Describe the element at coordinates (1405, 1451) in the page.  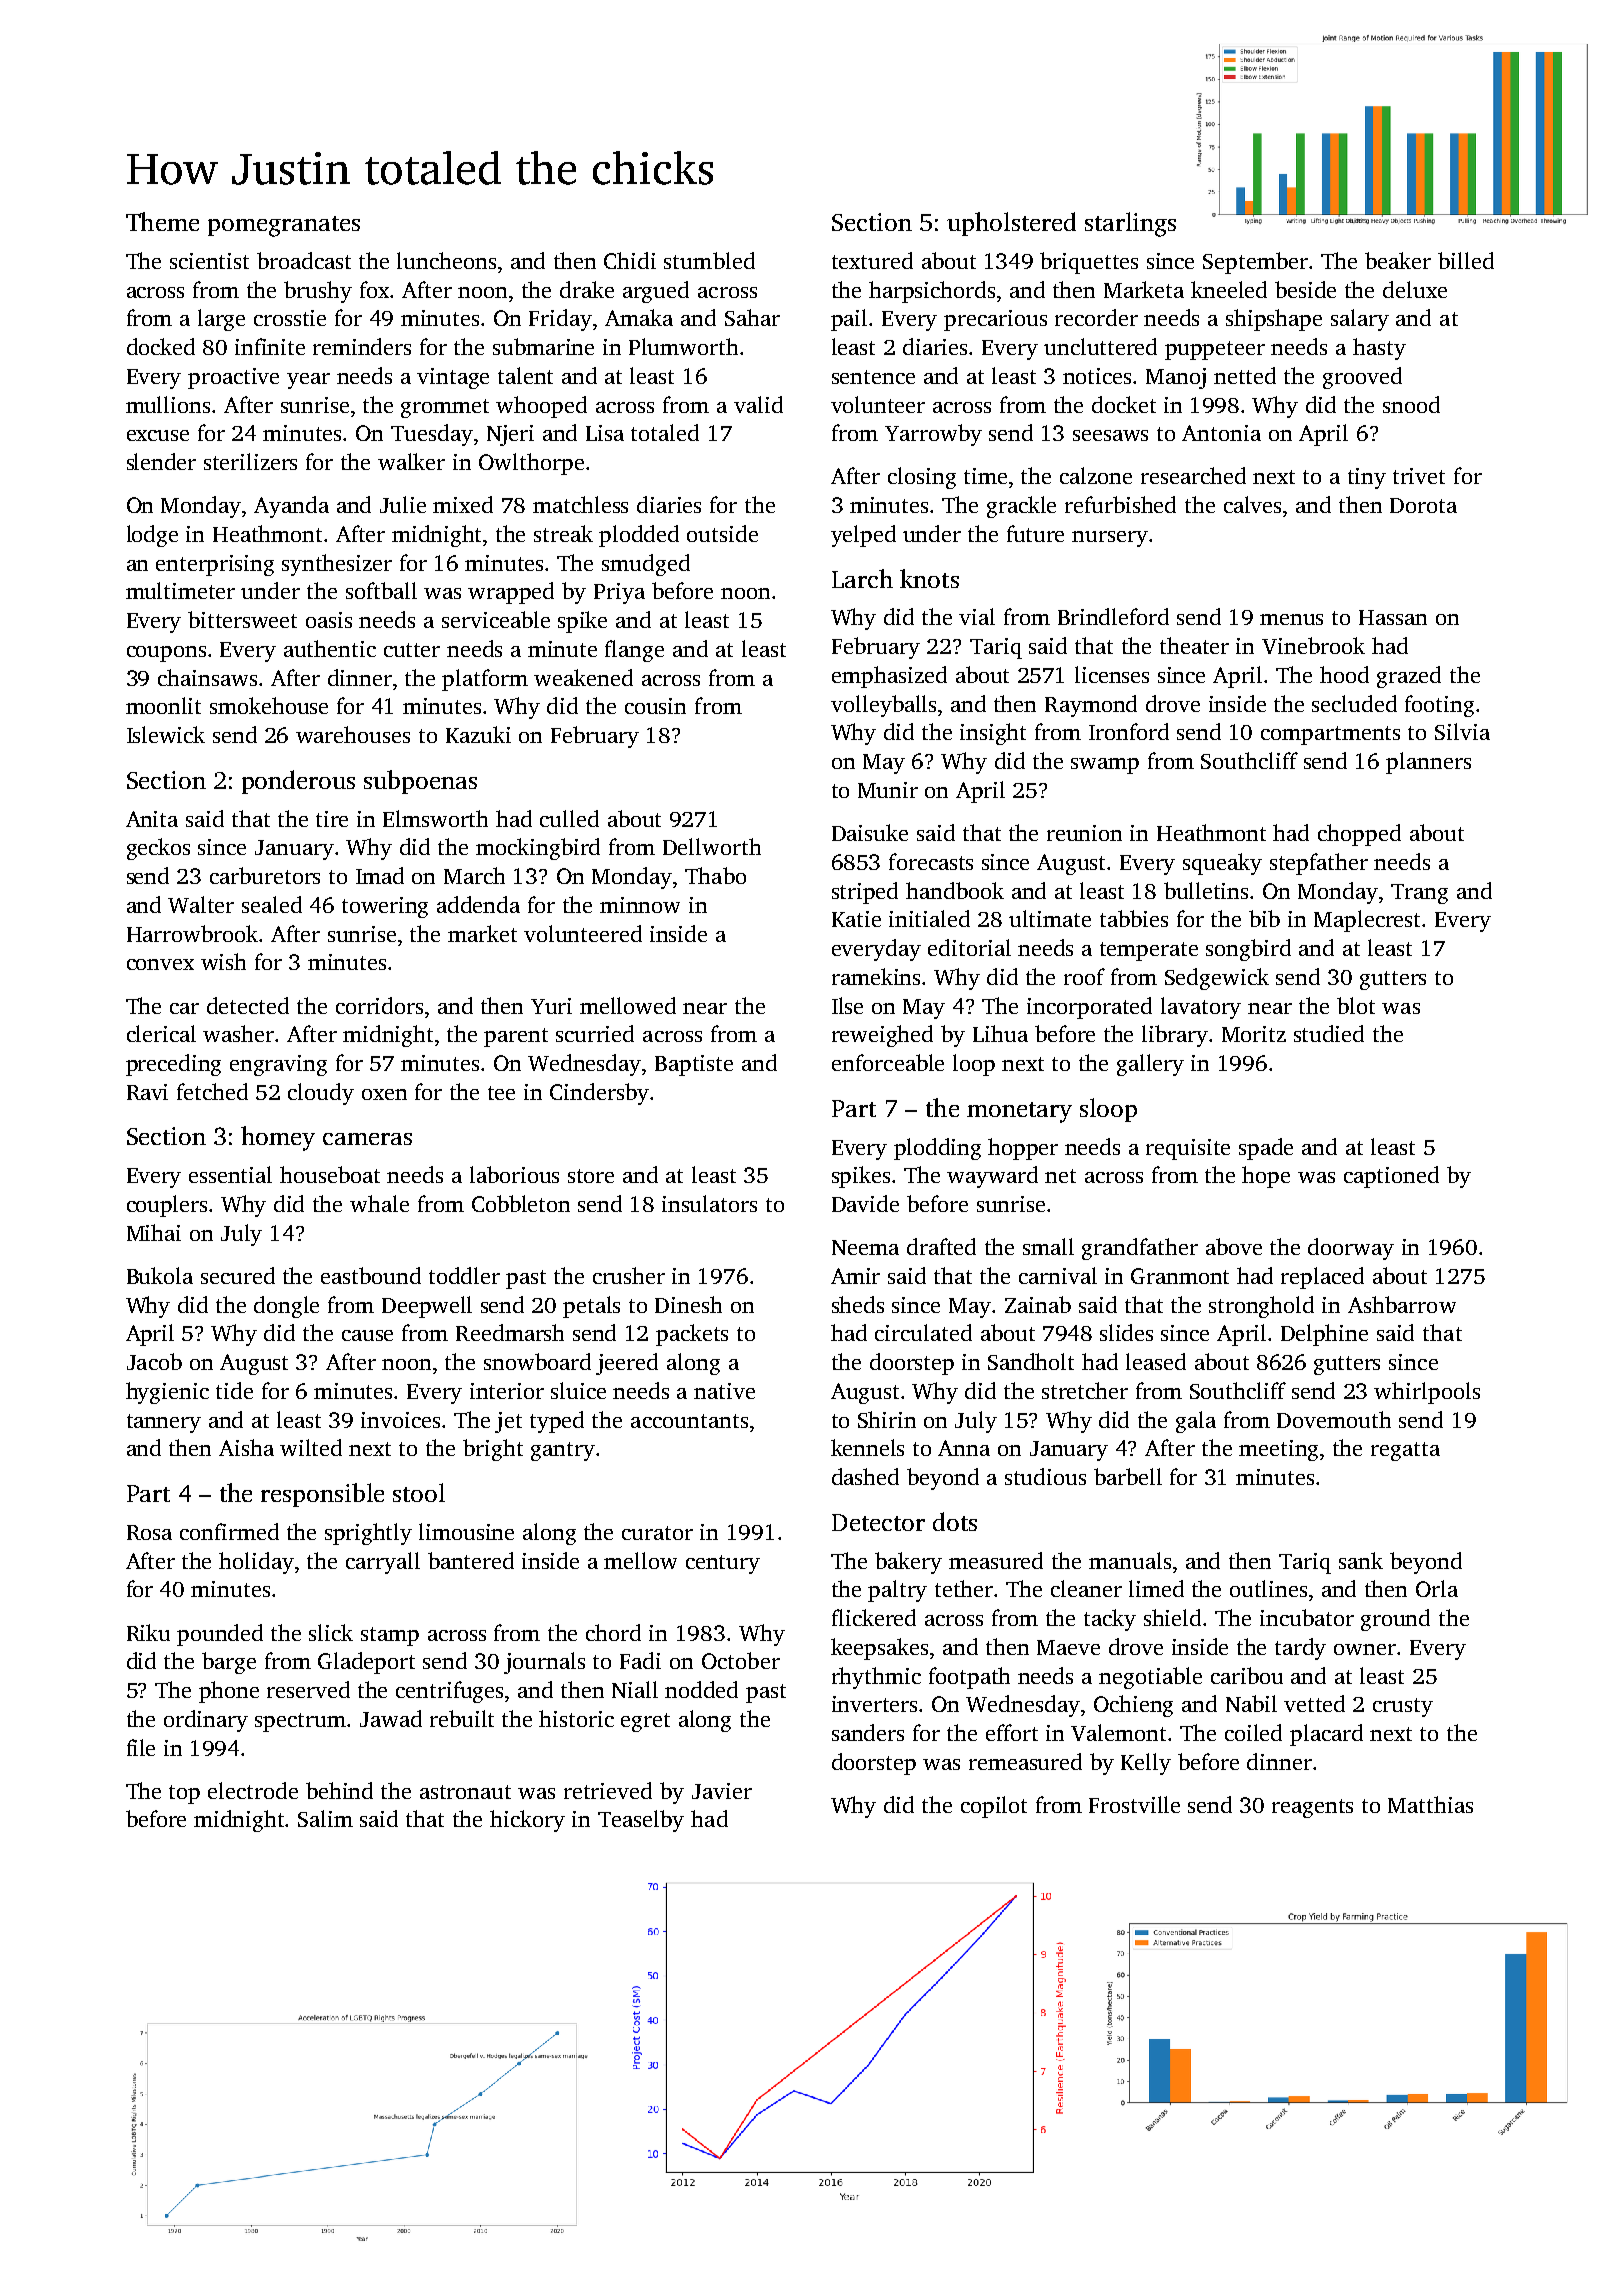
I see `regatta` at that location.
